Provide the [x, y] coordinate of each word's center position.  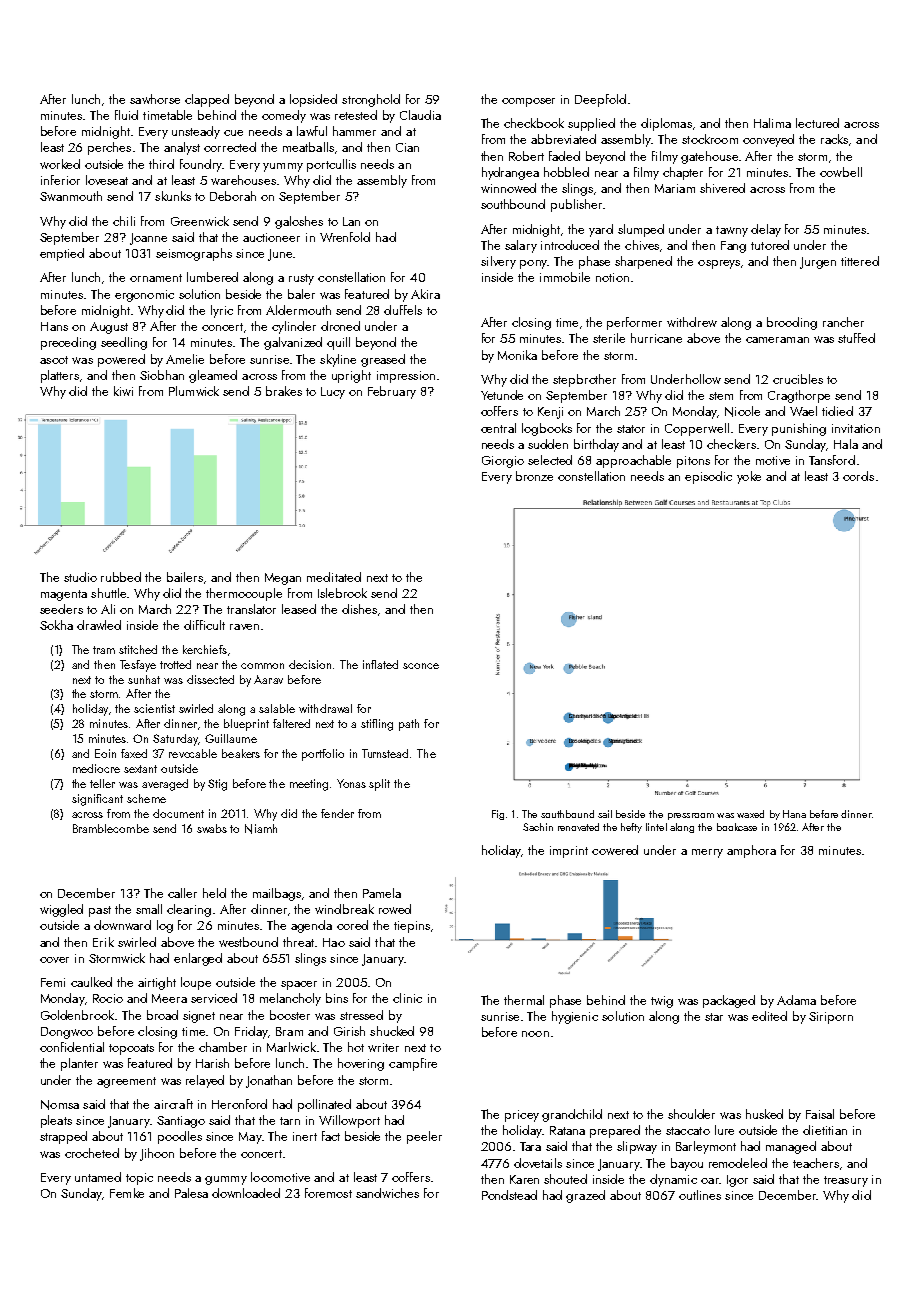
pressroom [691, 816]
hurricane [656, 338]
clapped [207, 100]
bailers [185, 577]
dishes [359, 609]
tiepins [412, 927]
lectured [817, 123]
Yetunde [502, 395]
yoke [749, 477]
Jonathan [269, 1081]
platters [60, 376]
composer [528, 102]
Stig [217, 785]
